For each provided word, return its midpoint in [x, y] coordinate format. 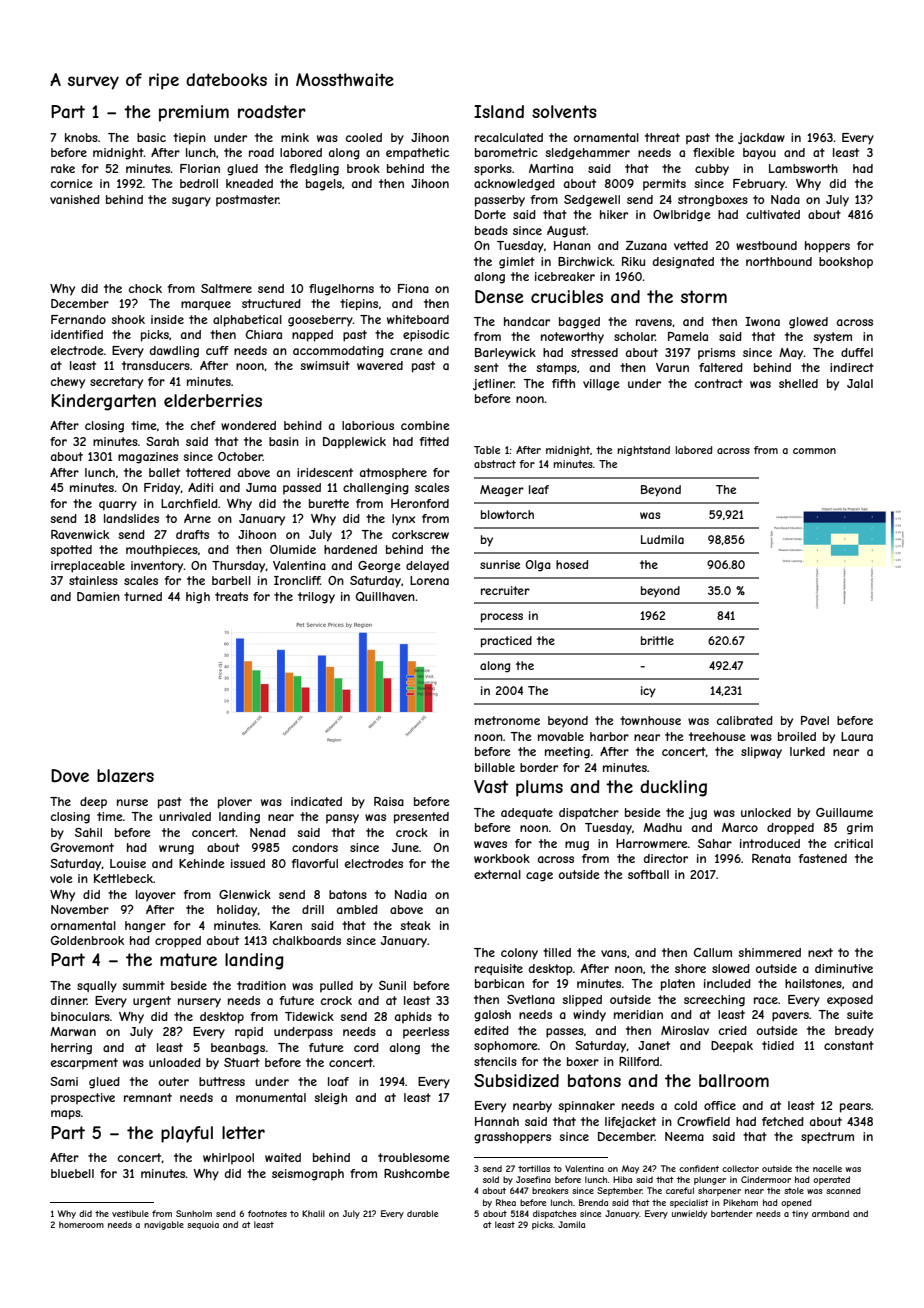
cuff [217, 350]
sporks [493, 170]
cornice [72, 183]
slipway [761, 753]
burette [329, 503]
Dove [70, 775]
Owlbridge [682, 216]
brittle [657, 640]
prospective [83, 1099]
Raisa [389, 801]
